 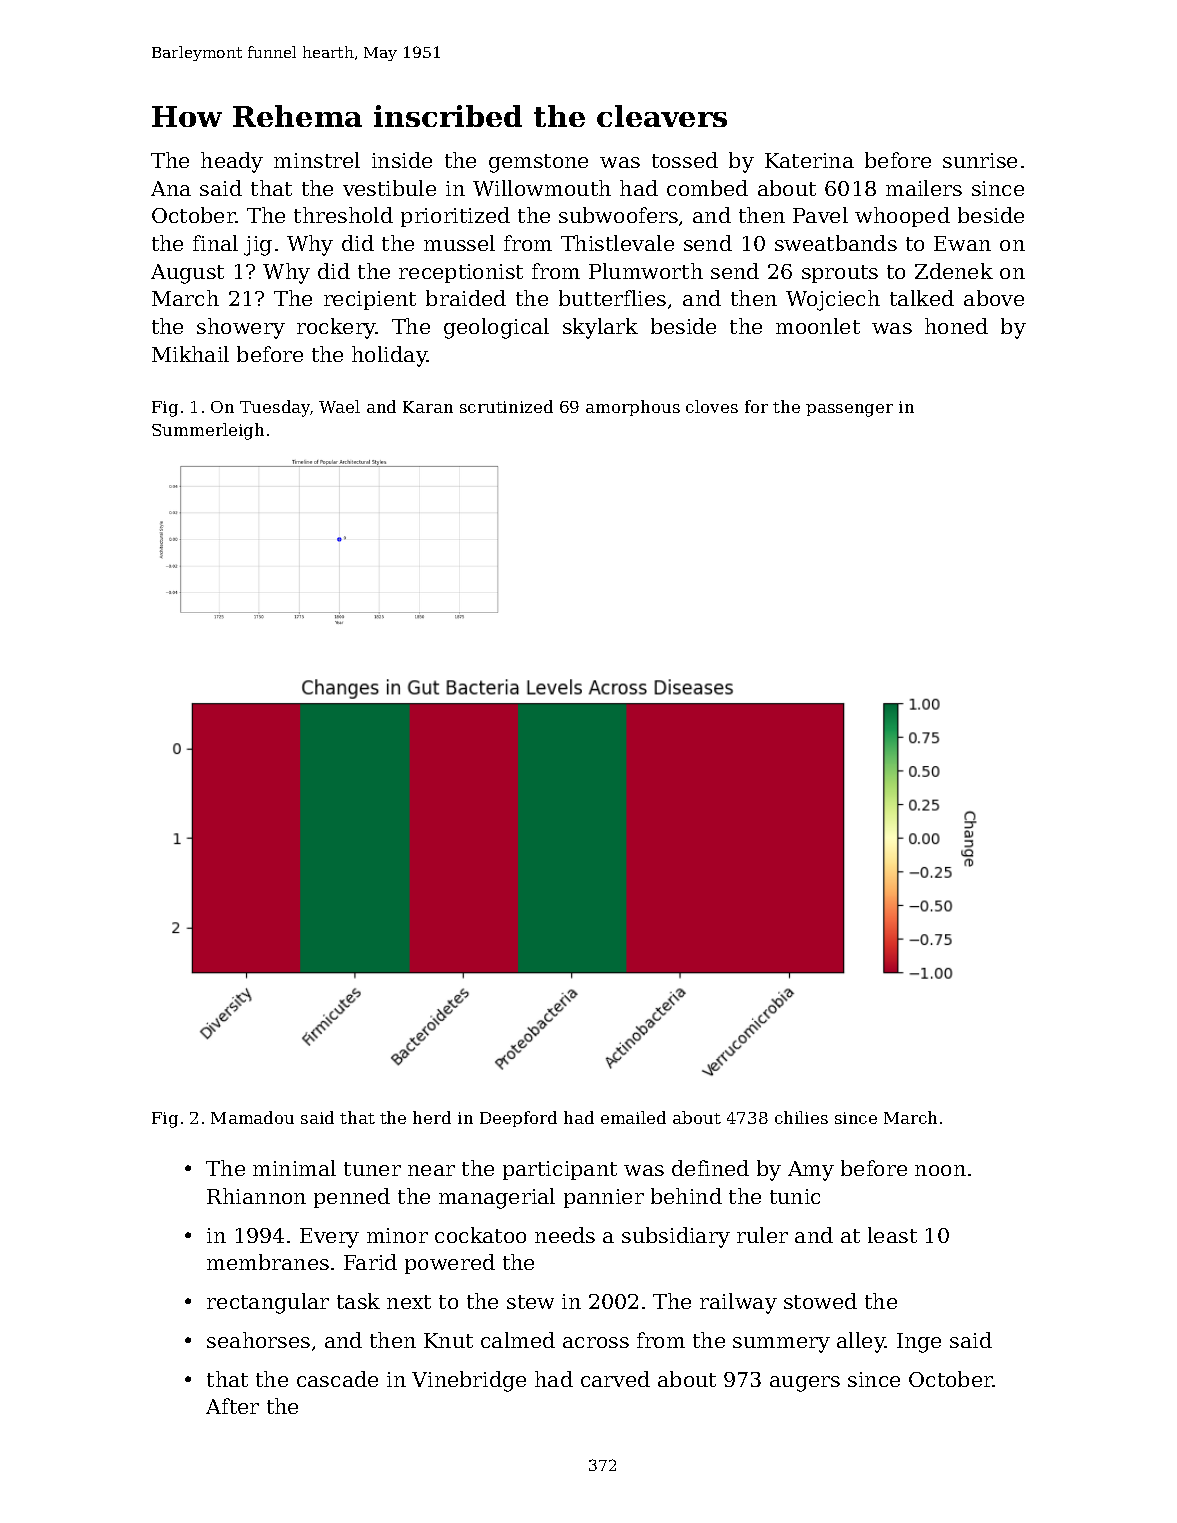 I want to click on tossed, so click(x=685, y=160).
